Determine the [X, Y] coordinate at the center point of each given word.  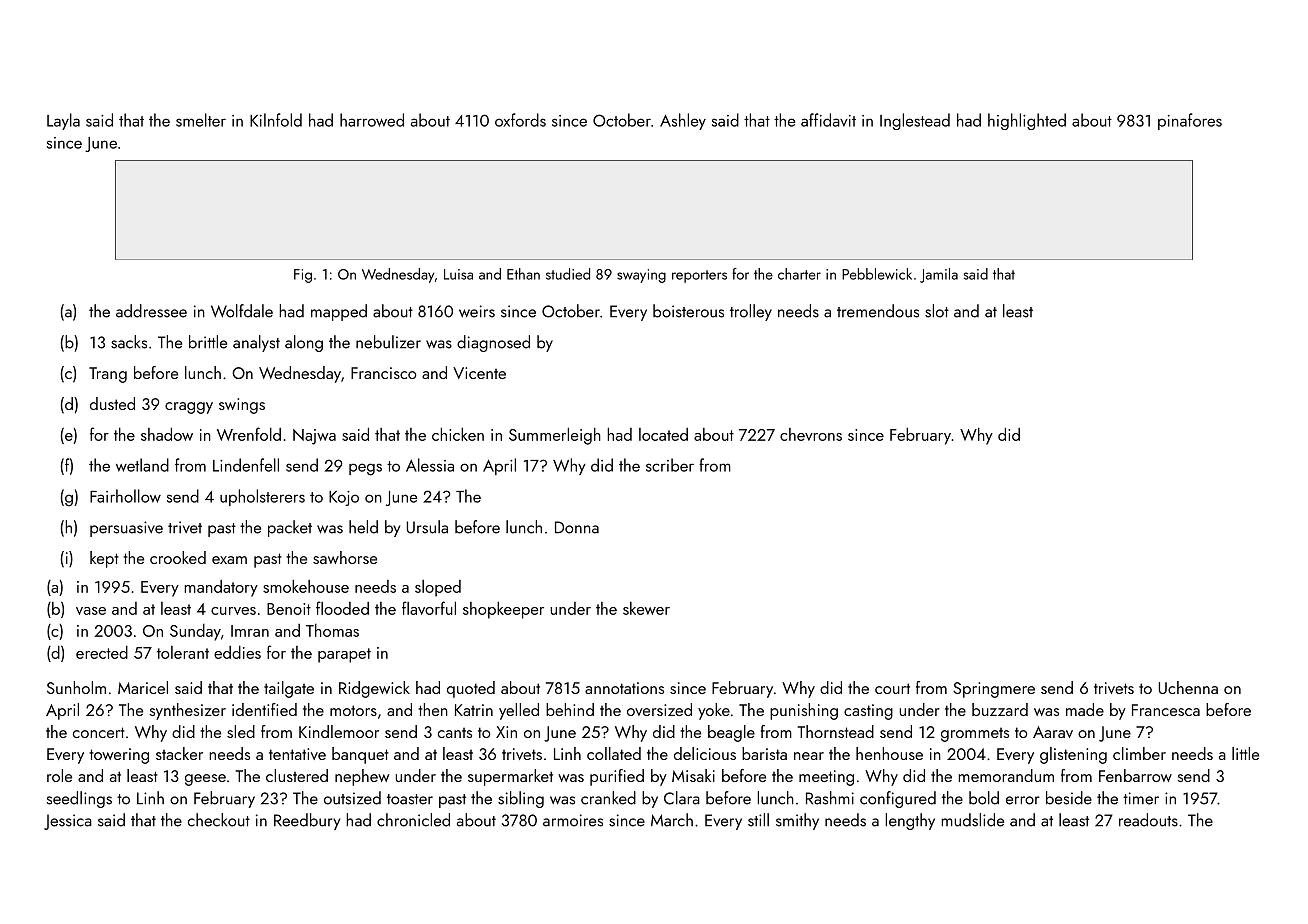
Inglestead [915, 121]
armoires [573, 820]
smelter [201, 120]
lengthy [910, 821]
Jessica [68, 822]
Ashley [683, 121]
